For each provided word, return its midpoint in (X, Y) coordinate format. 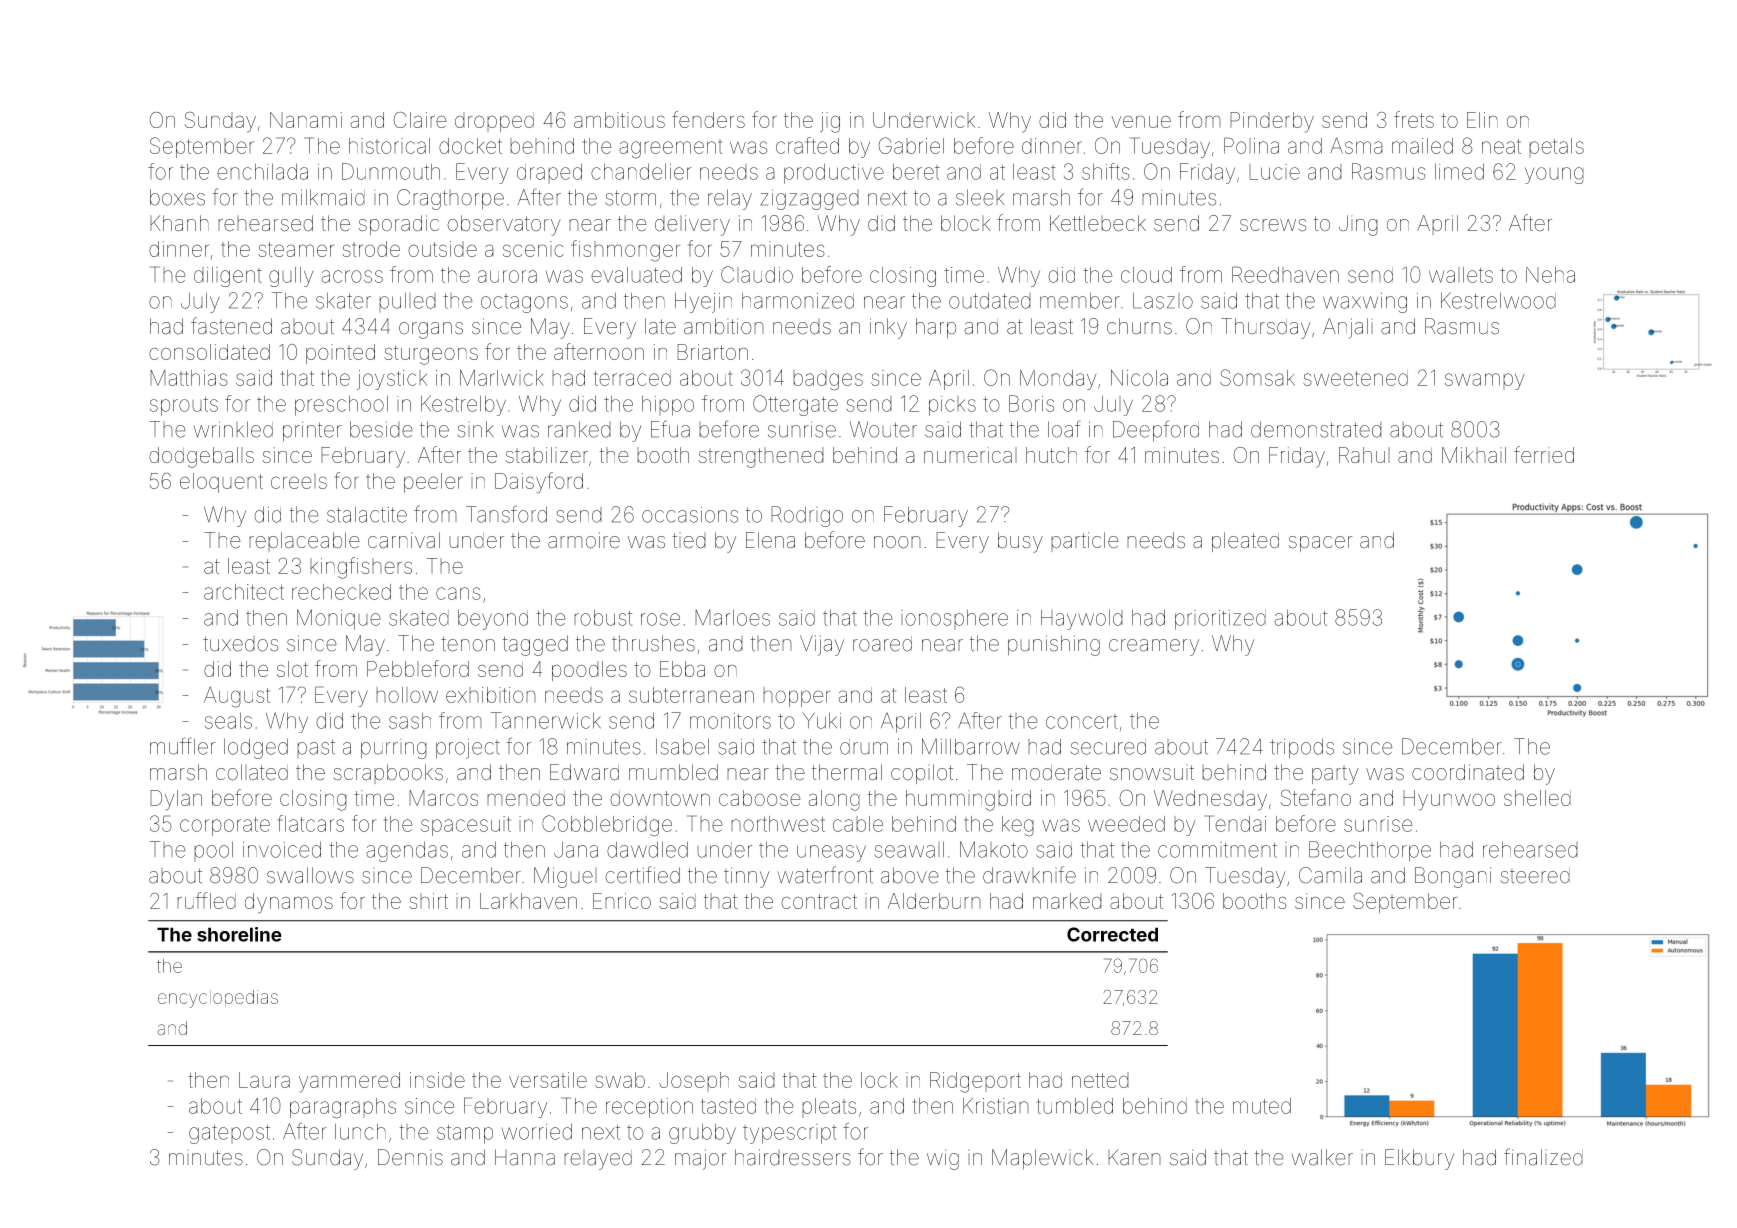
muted (1262, 1106)
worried (536, 1131)
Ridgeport (975, 1082)
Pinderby (1272, 122)
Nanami (306, 120)
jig (830, 122)
